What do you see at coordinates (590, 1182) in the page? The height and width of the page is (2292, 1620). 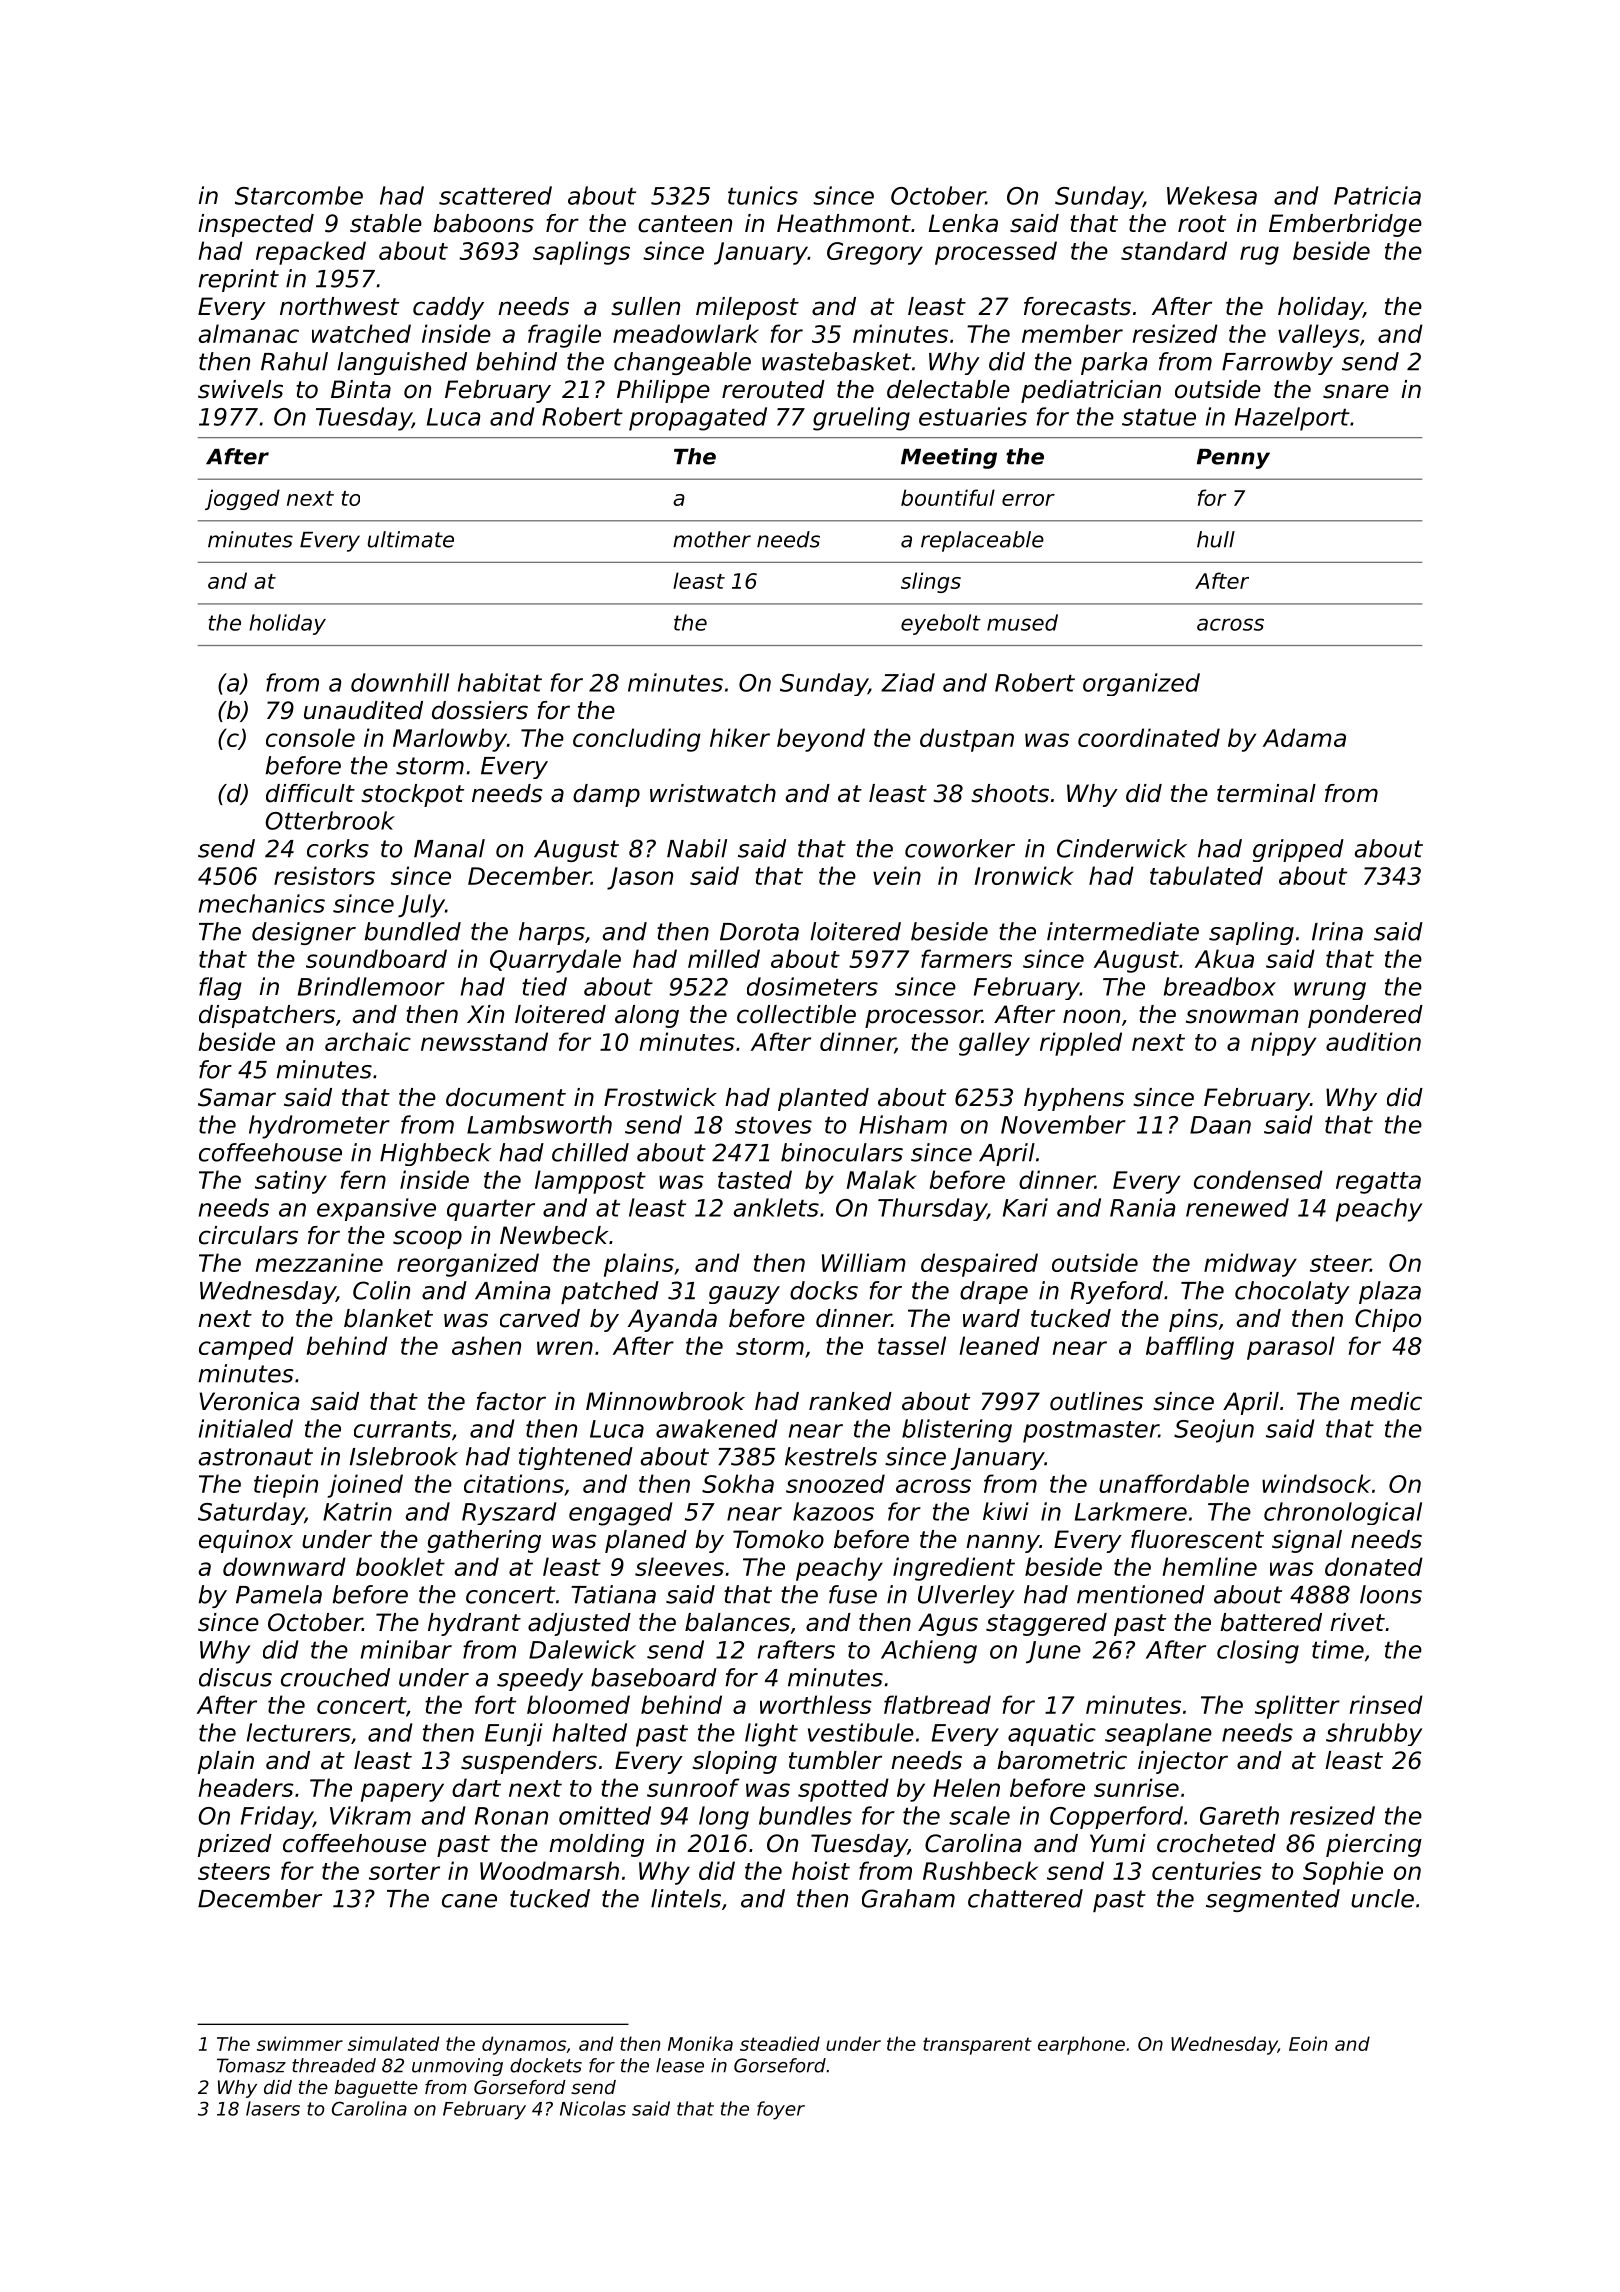 I see `lamppost` at bounding box center [590, 1182].
